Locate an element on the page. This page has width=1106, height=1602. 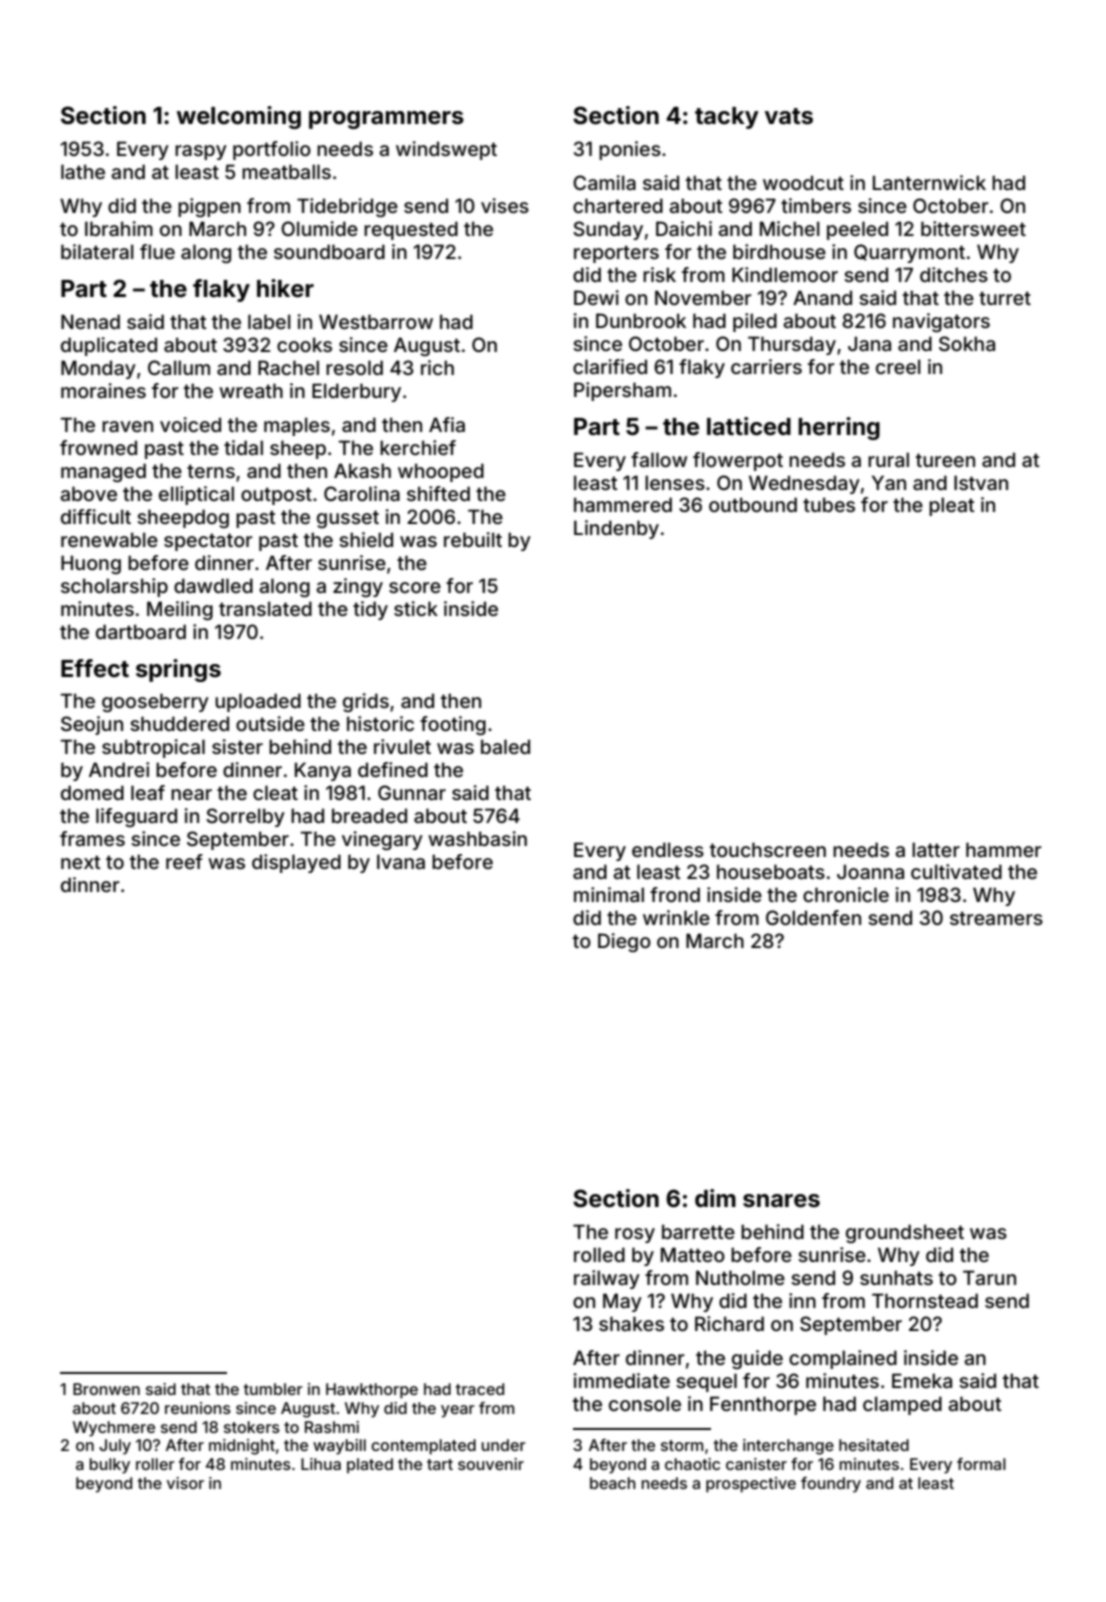
beach is located at coordinates (613, 1483).
